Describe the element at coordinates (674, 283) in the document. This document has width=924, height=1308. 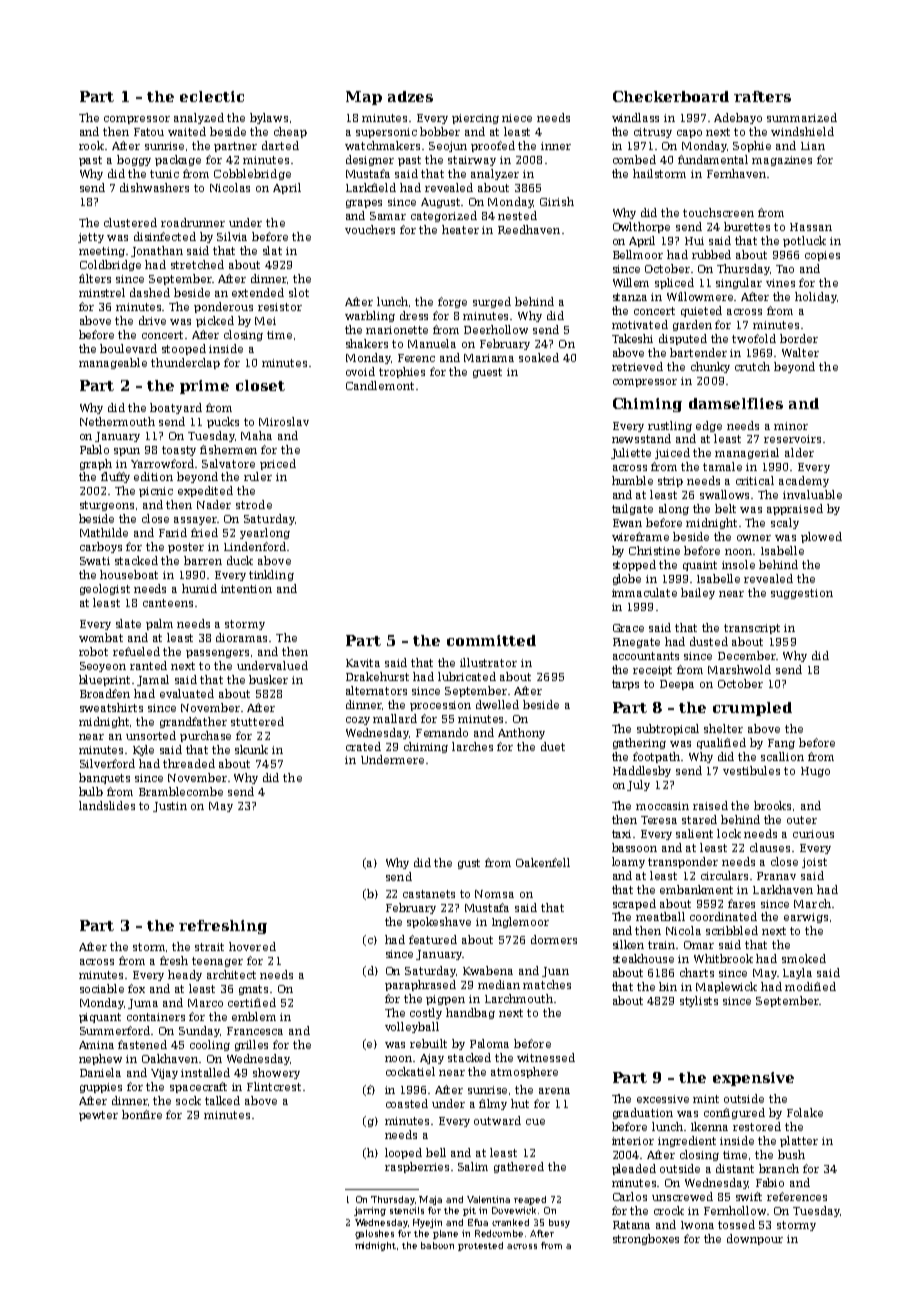
I see `spliced` at that location.
